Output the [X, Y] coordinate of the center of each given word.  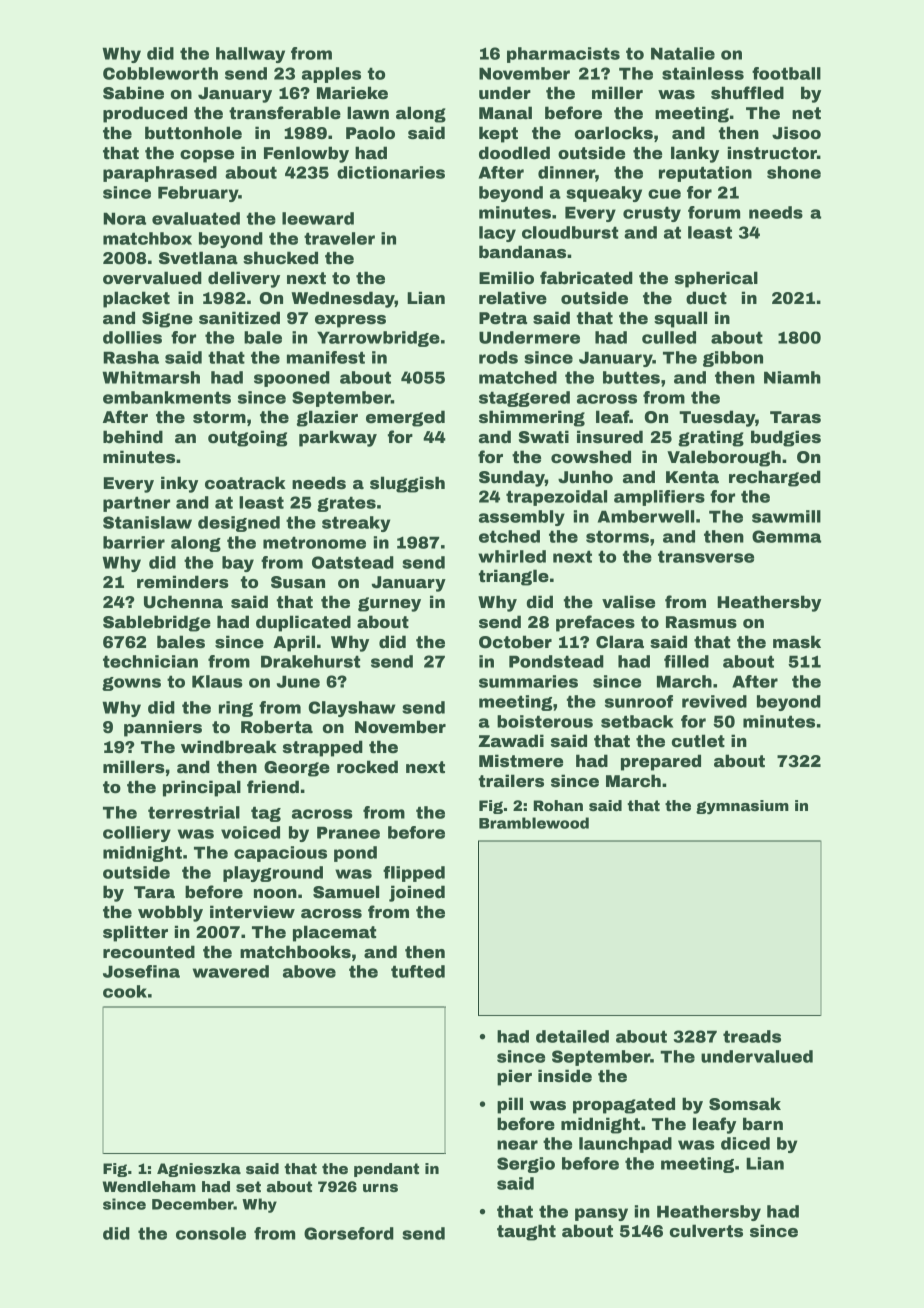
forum [714, 212]
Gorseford [349, 1233]
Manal [505, 113]
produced [145, 114]
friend [273, 787]
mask [797, 642]
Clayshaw [352, 709]
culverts [706, 1231]
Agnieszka [199, 1170]
